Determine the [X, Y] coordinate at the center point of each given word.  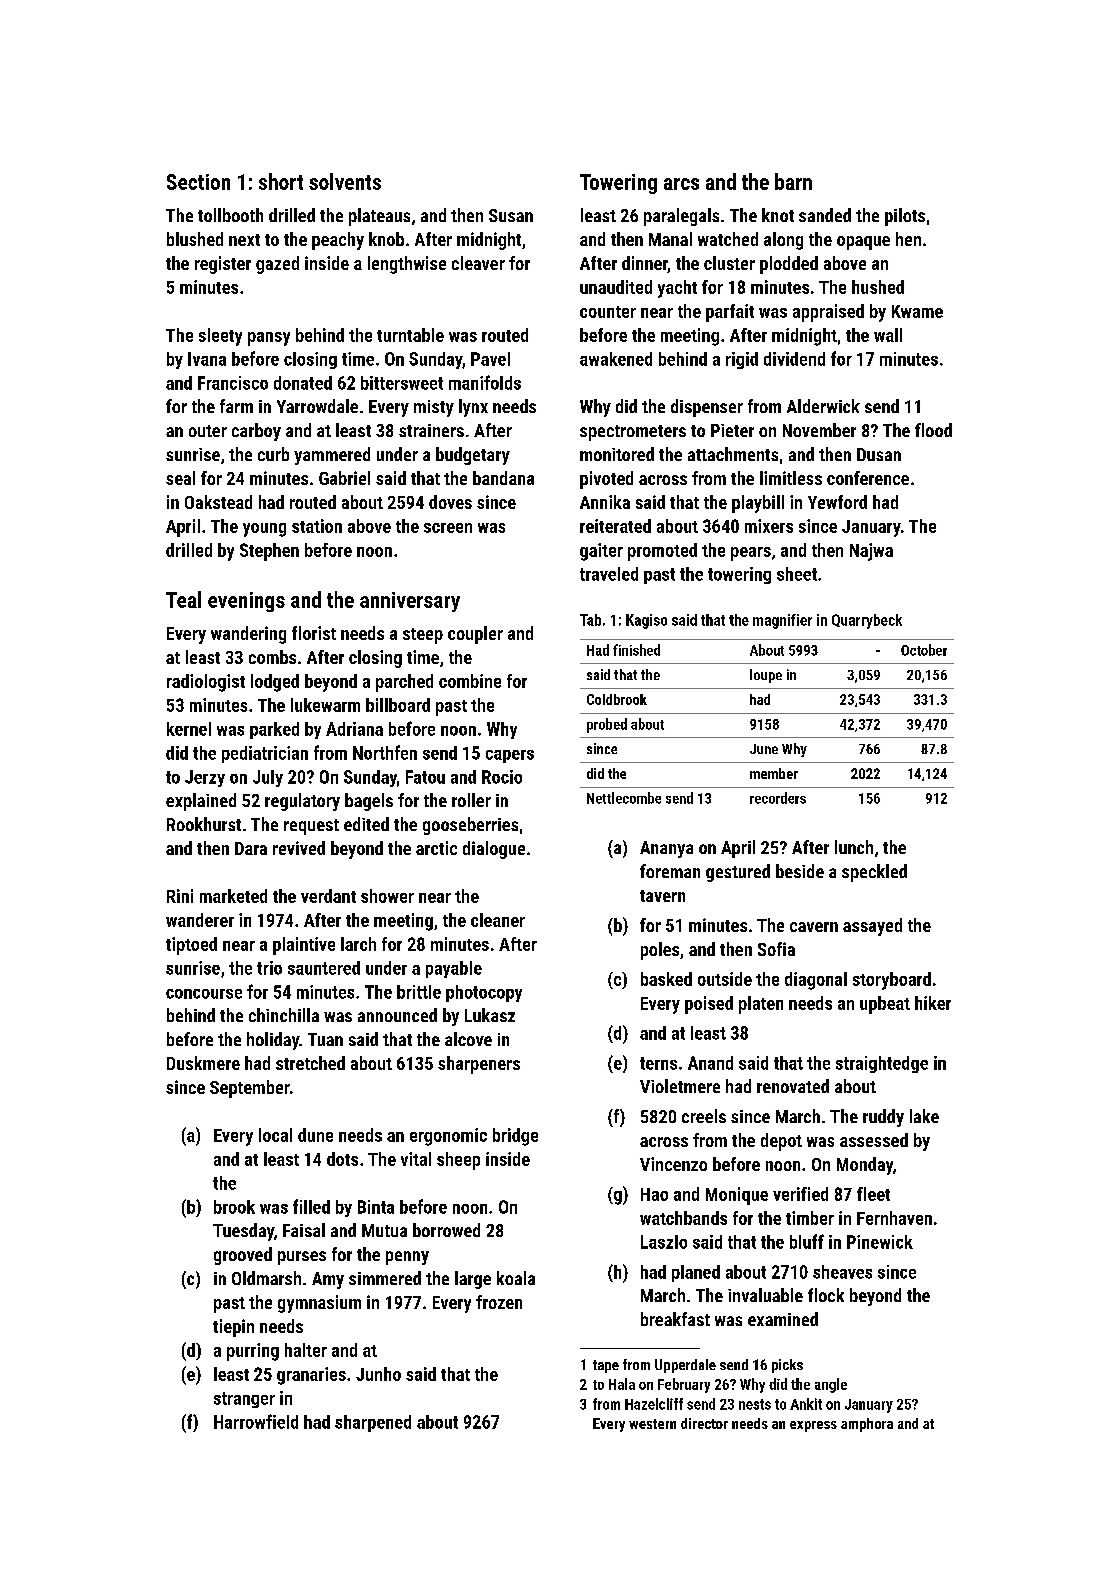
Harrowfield [256, 1421]
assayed [872, 927]
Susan [511, 215]
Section [198, 182]
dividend [794, 359]
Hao [654, 1194]
